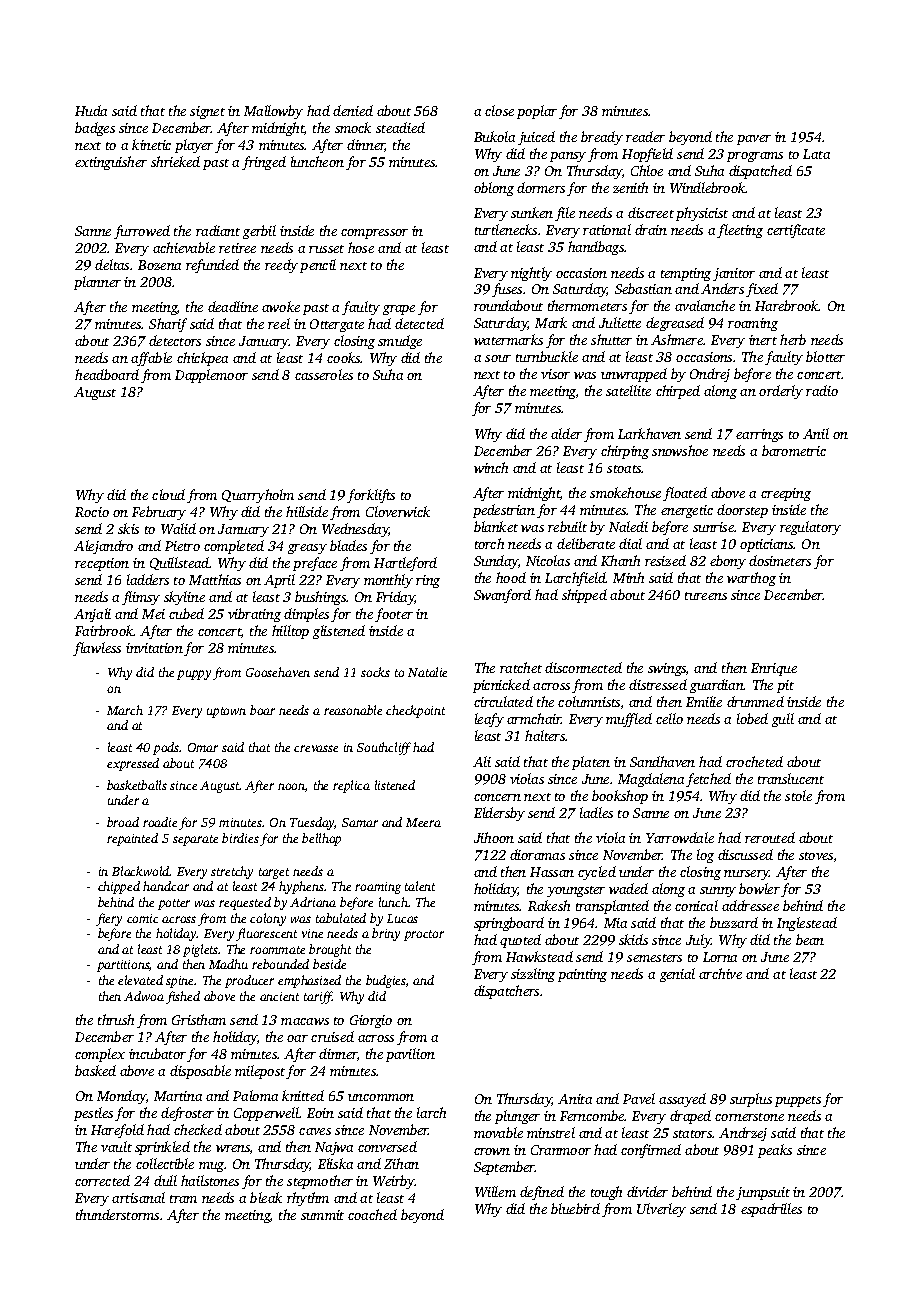 This page has height=1308, width=924. What do you see at coordinates (384, 748) in the page?
I see `Southcliff` at bounding box center [384, 748].
